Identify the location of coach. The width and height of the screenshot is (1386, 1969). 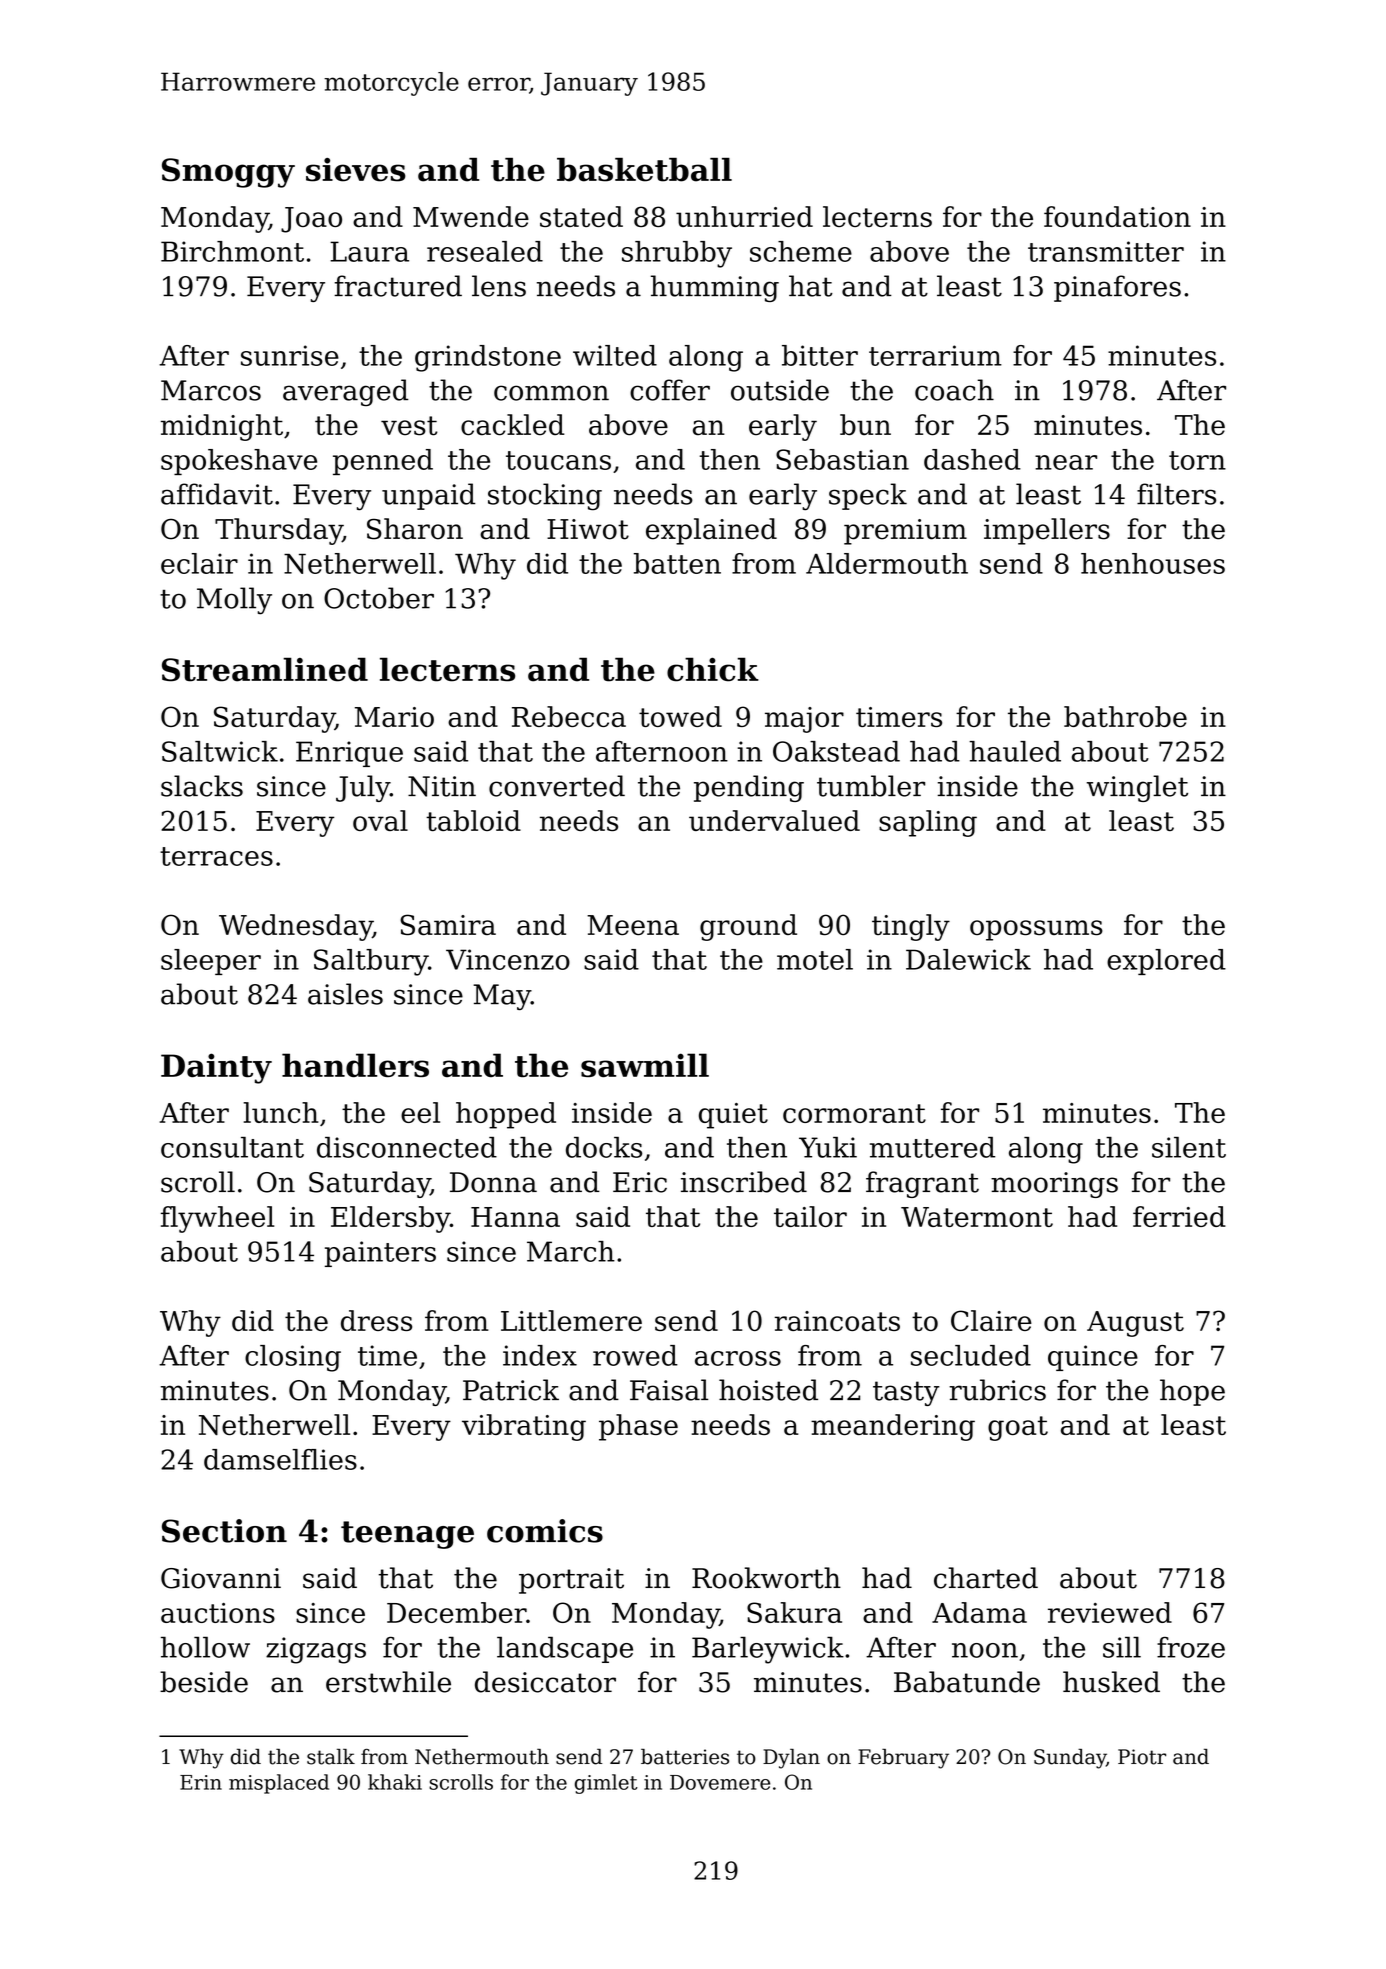
(954, 390).
